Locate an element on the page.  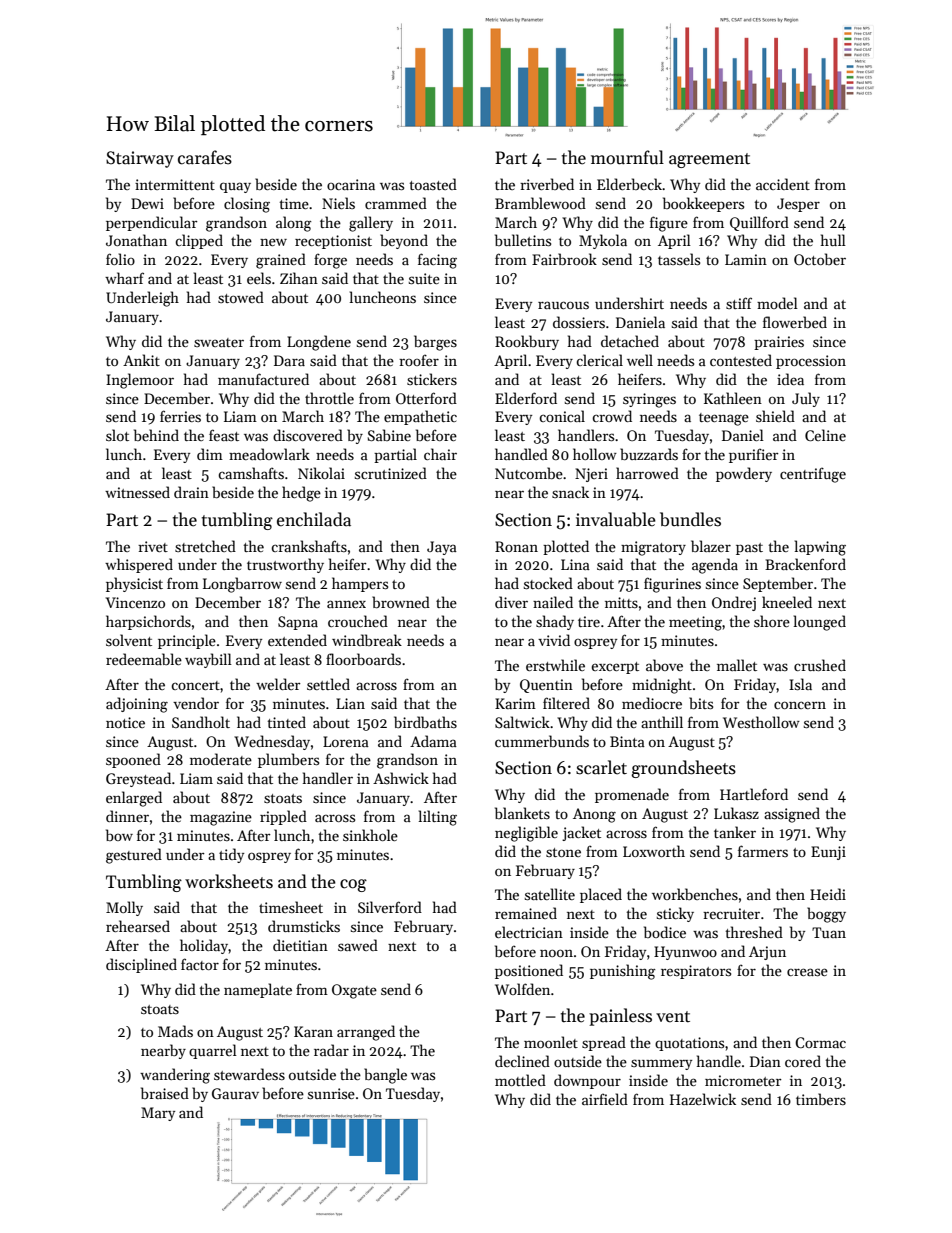
promenade is located at coordinates (632, 795).
